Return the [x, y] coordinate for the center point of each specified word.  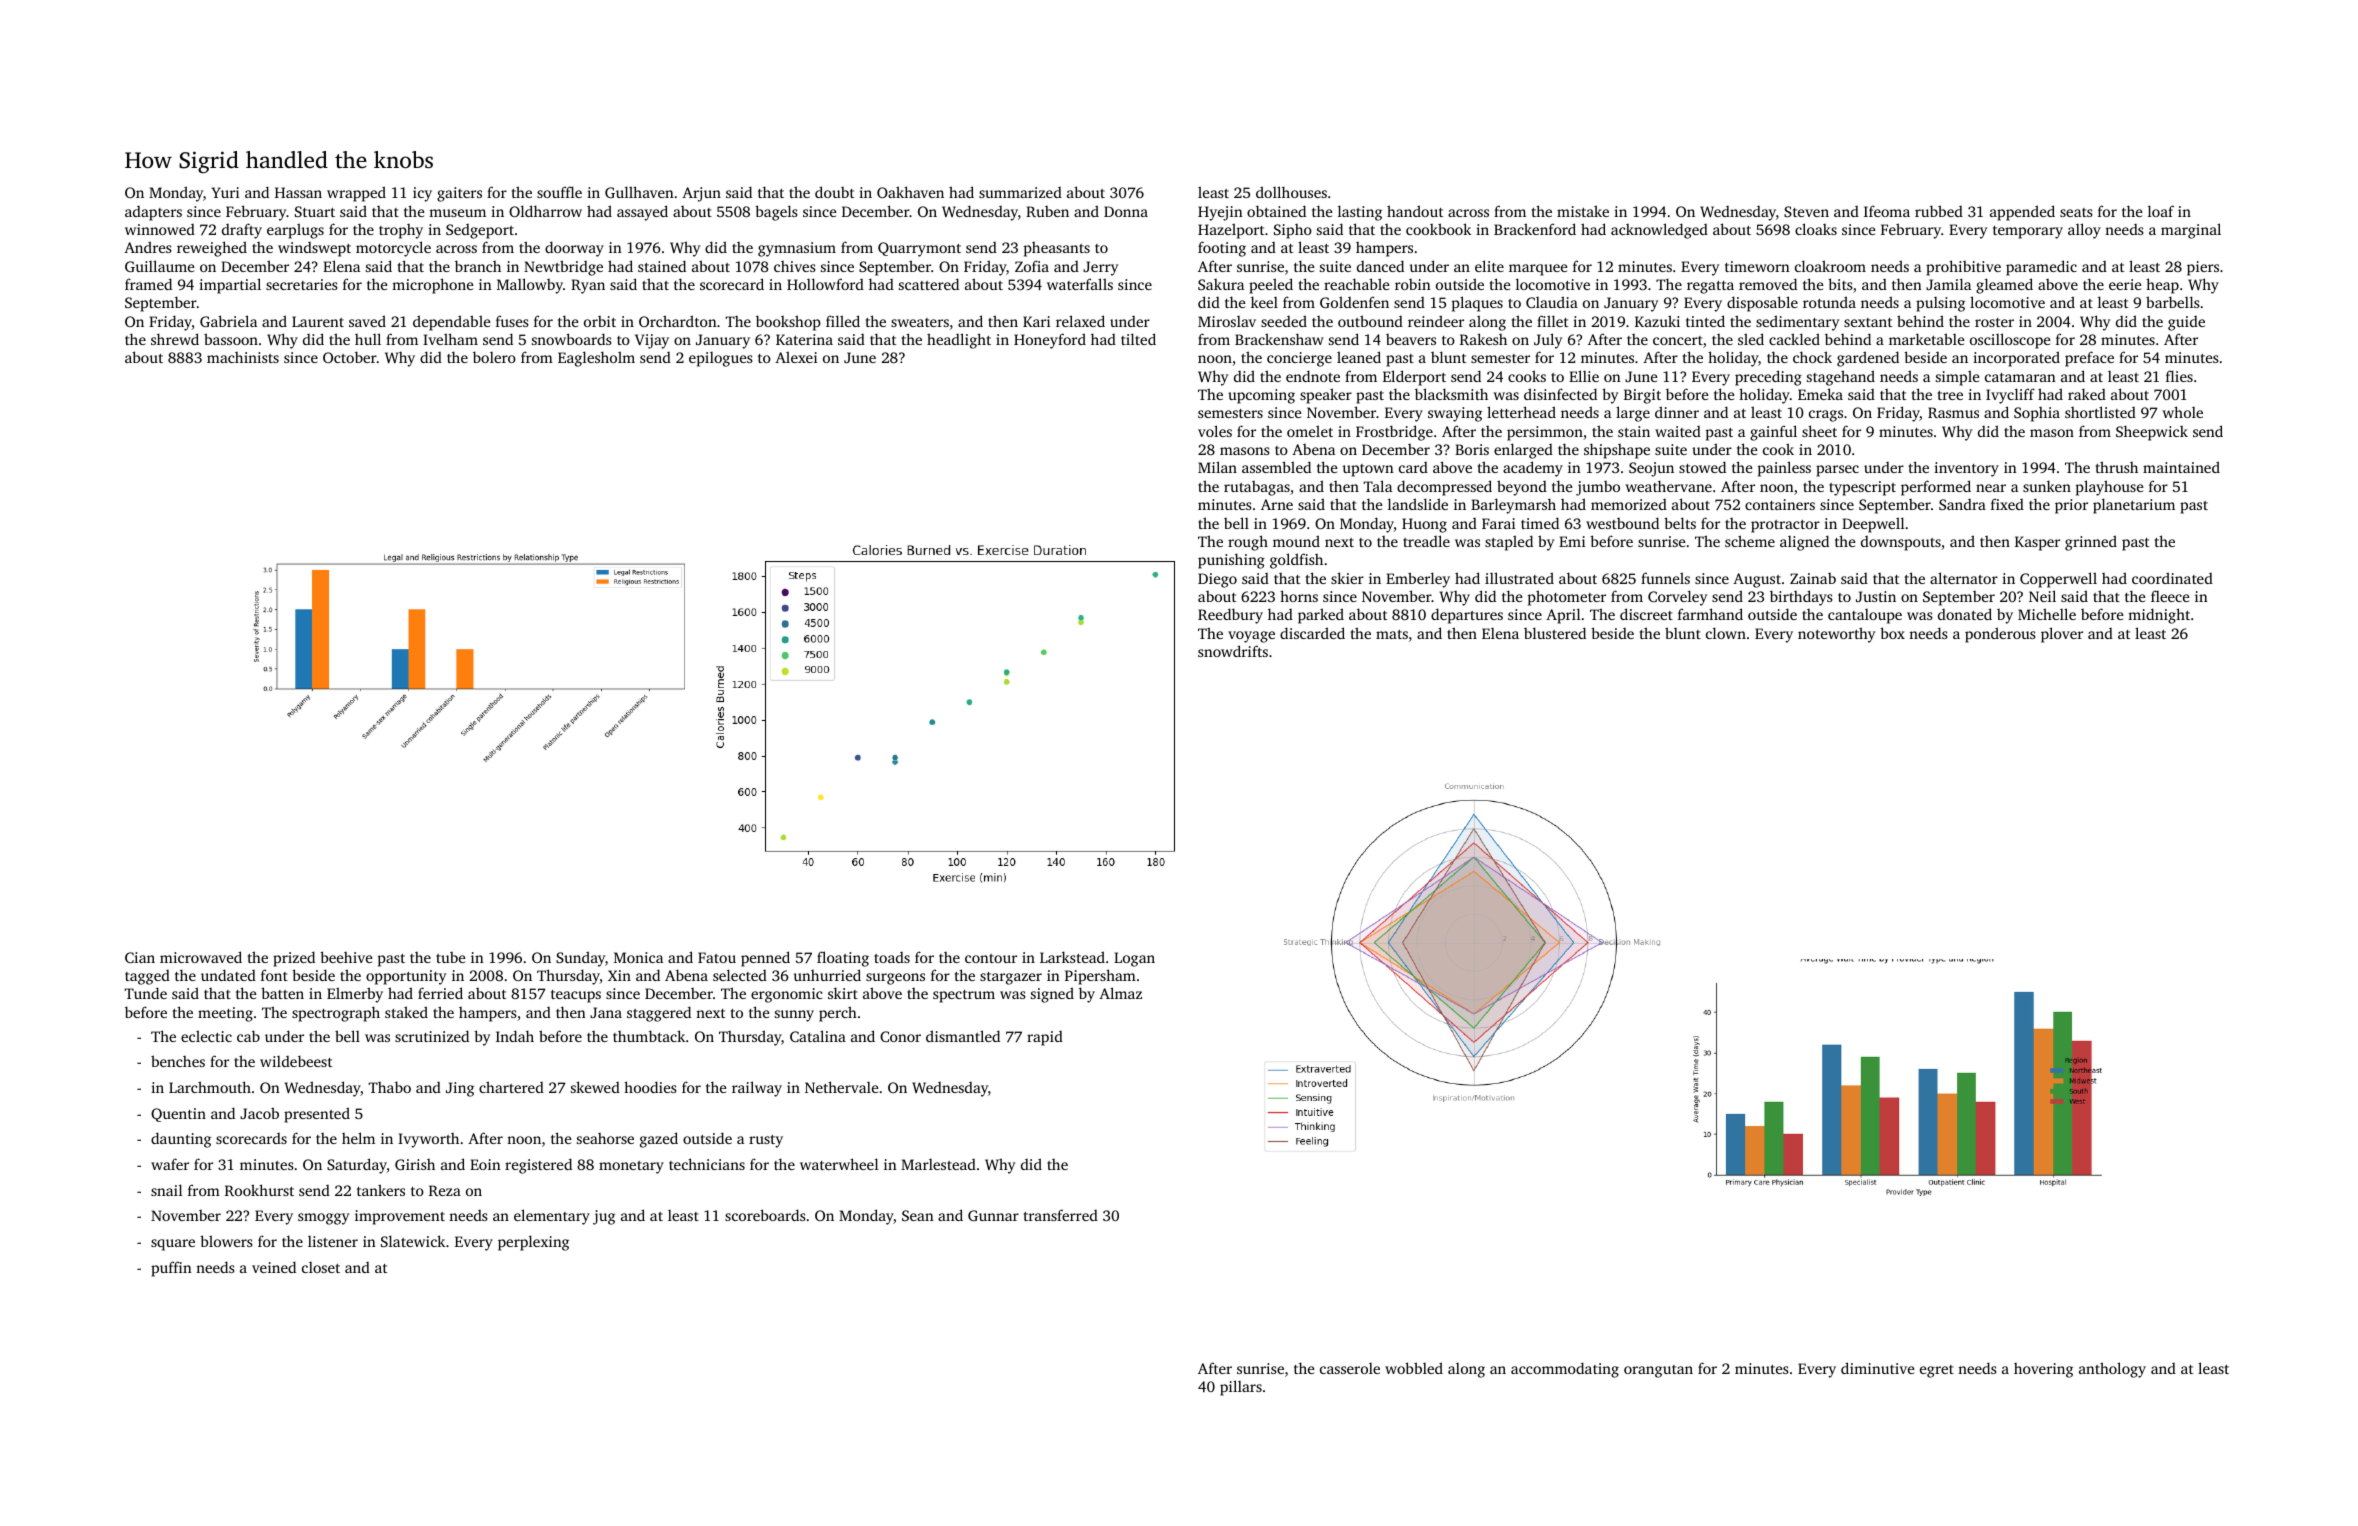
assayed [642, 213]
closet [321, 1267]
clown [1726, 633]
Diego [1217, 580]
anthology [2112, 1370]
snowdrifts [1233, 651]
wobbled [1414, 1368]
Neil [2042, 596]
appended [2022, 213]
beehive [346, 957]
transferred [1061, 1215]
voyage [1251, 637]
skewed [595, 1087]
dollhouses [1291, 192]
